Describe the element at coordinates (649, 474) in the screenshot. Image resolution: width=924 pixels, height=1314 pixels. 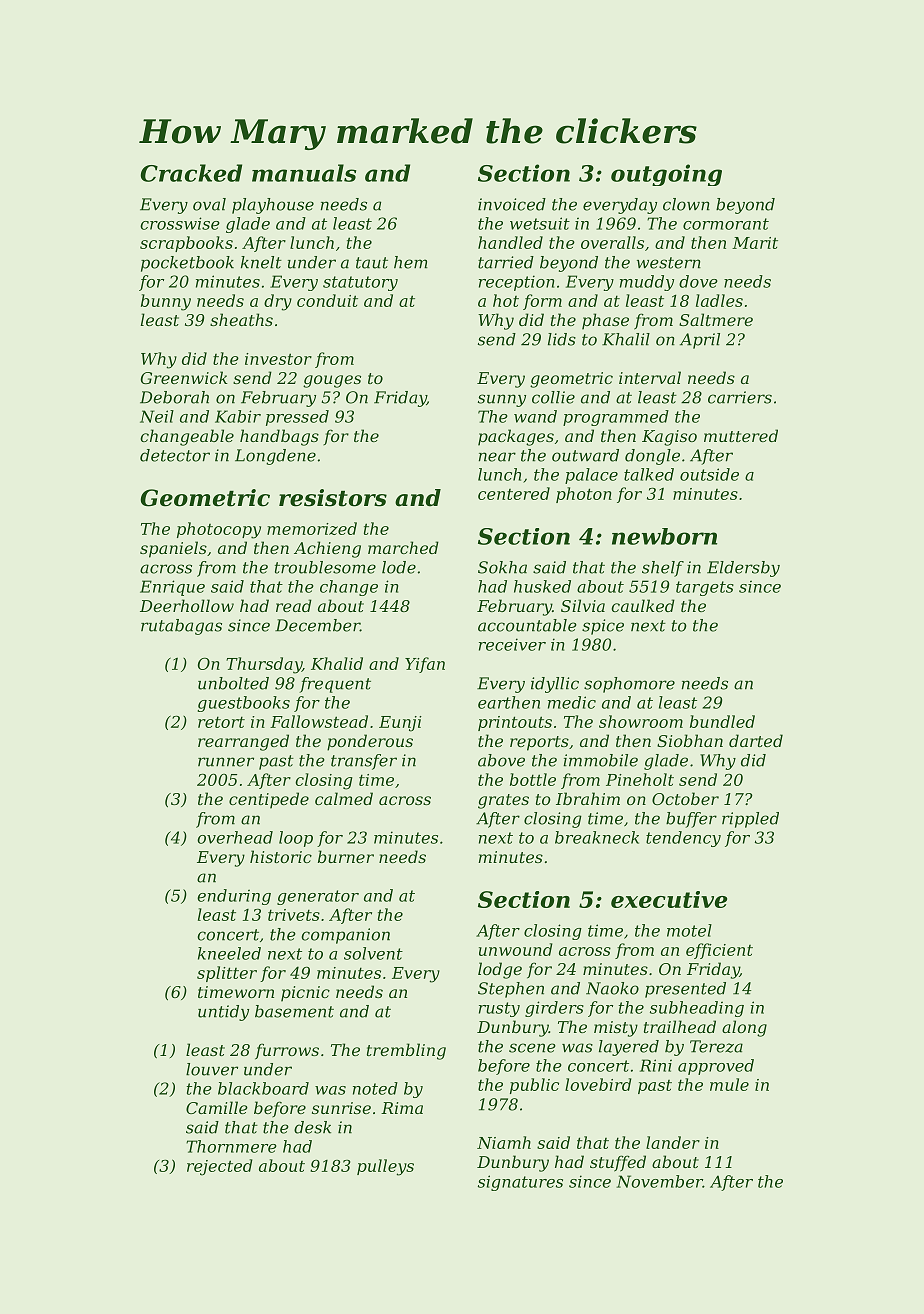
I see `talked` at that location.
